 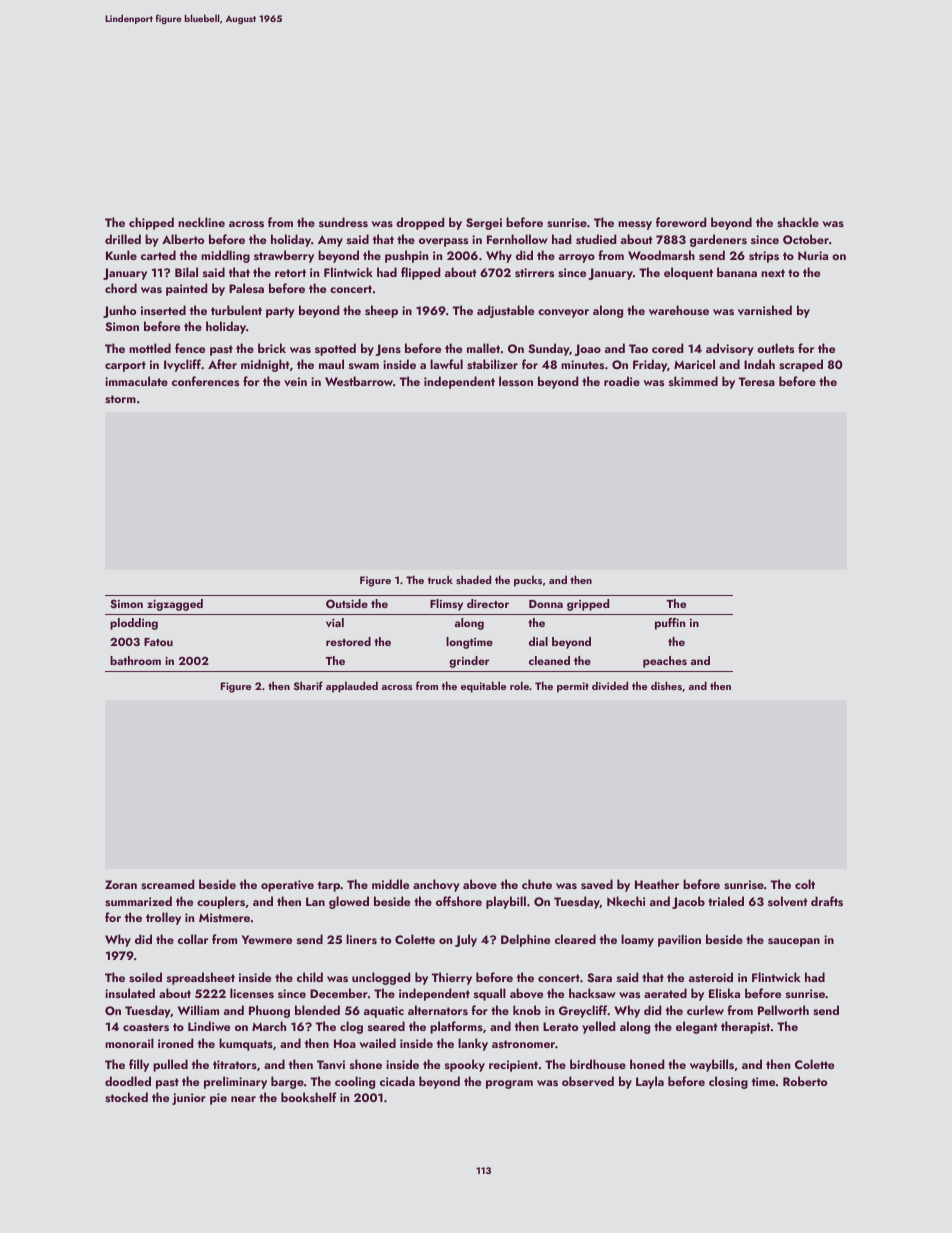 What do you see at coordinates (290, 273) in the document?
I see `retort` at bounding box center [290, 273].
